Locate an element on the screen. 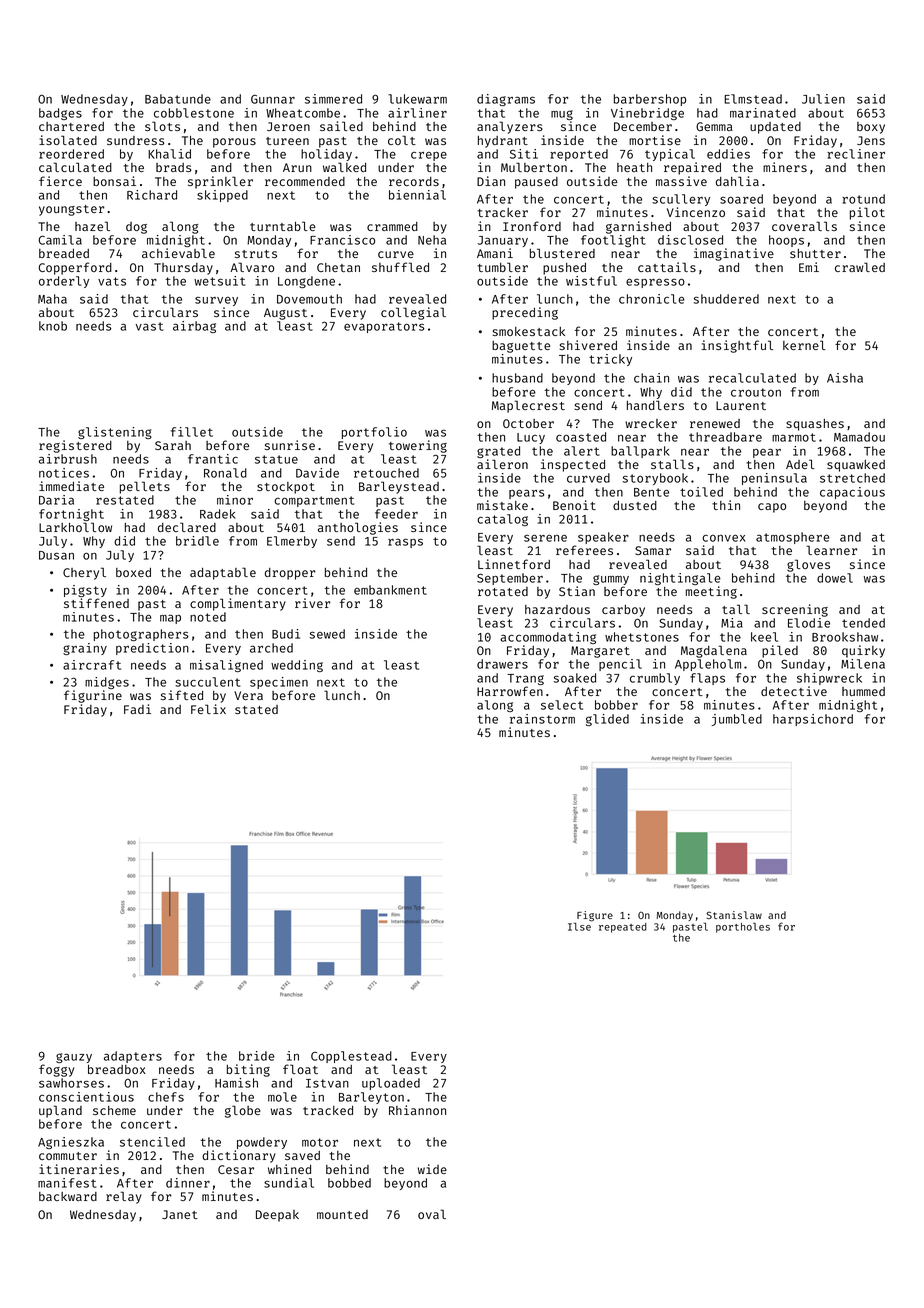 The image size is (924, 1308). crammed is located at coordinates (392, 226).
